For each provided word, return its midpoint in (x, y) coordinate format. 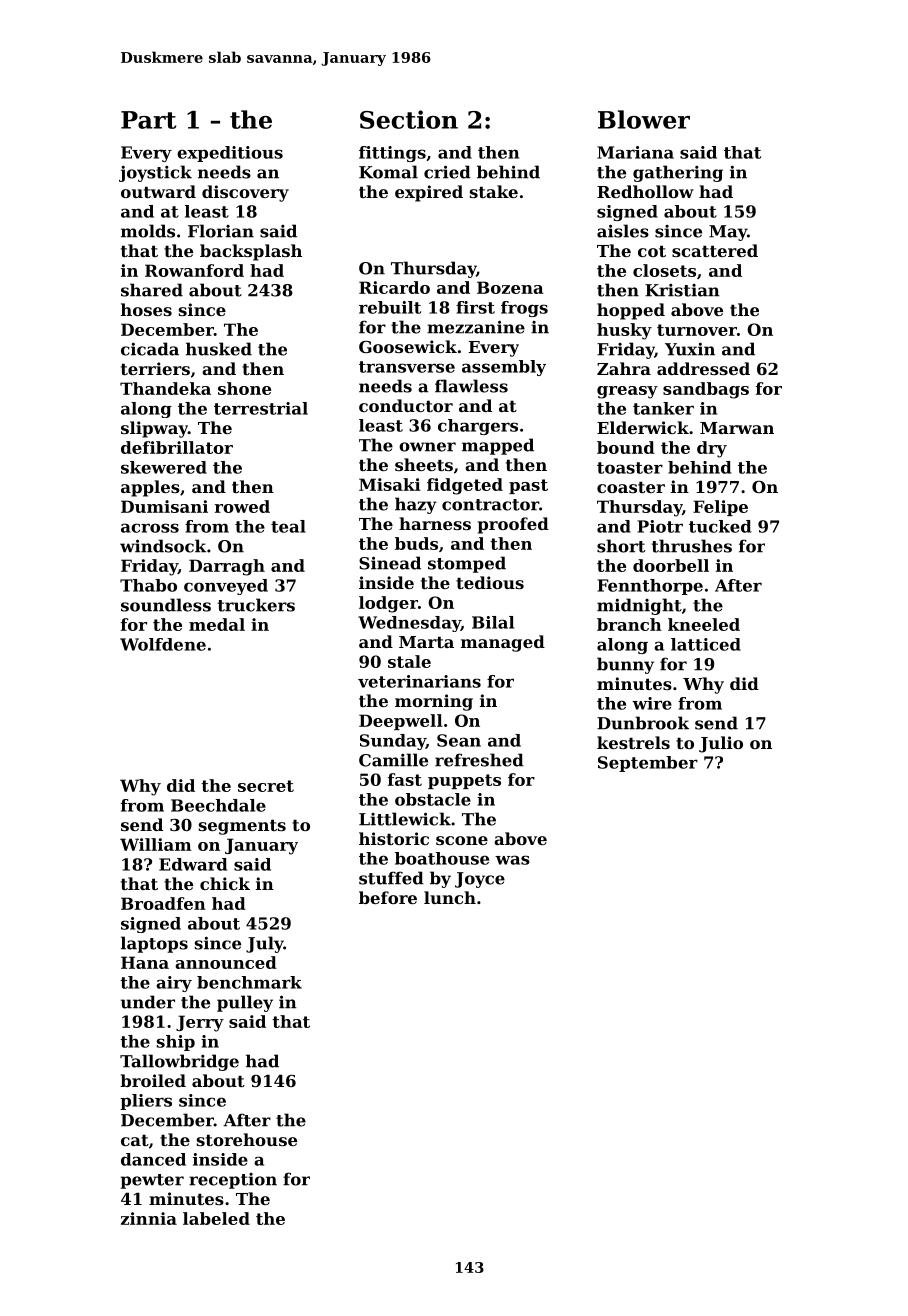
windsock (163, 546)
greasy (627, 392)
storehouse (247, 1139)
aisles (623, 231)
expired (429, 193)
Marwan (737, 428)
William (156, 844)
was (512, 860)
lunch (450, 897)
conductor (406, 405)
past (528, 486)
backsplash (251, 252)
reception (233, 1181)
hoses (146, 309)
